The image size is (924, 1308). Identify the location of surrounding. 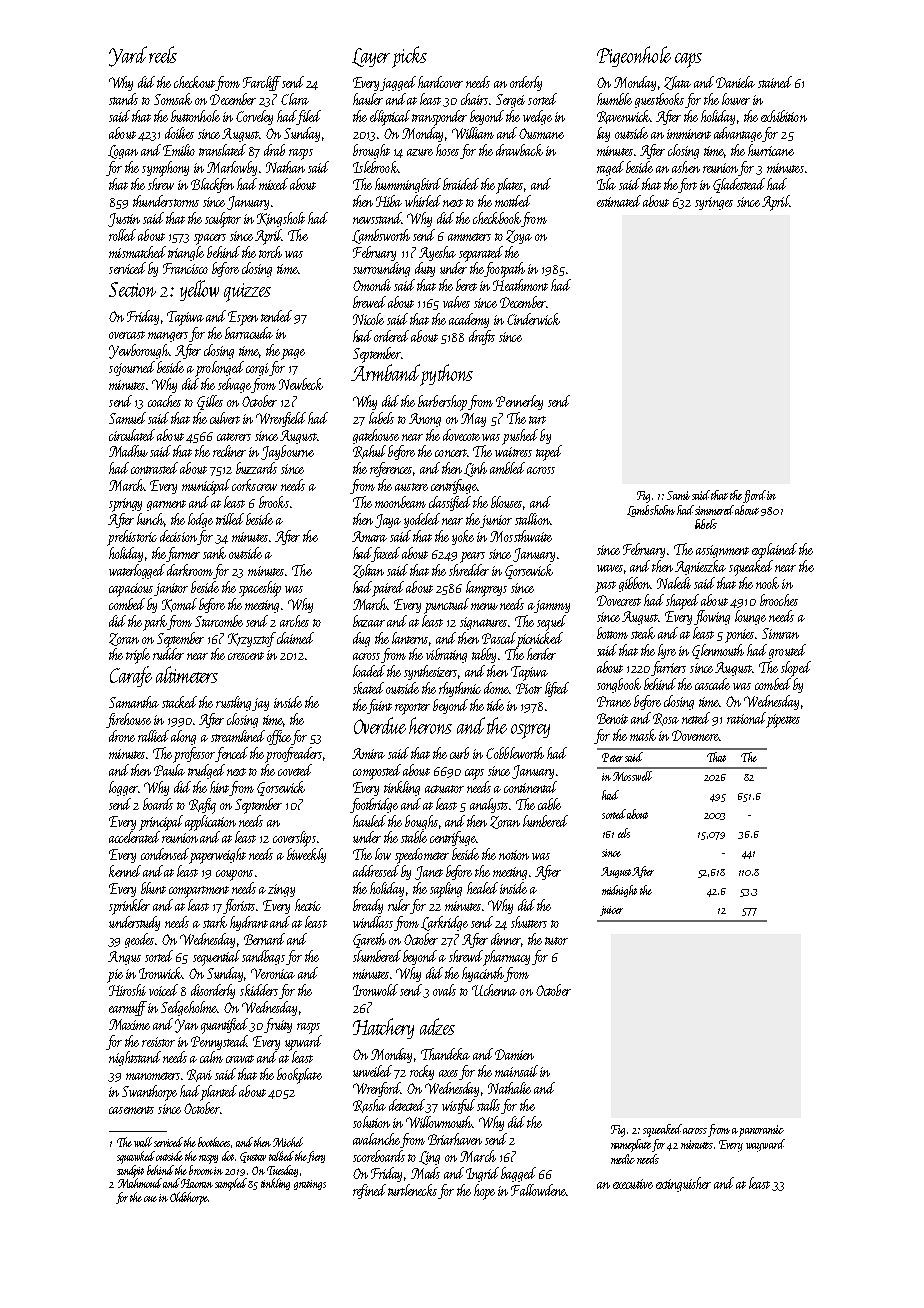
(381, 269).
